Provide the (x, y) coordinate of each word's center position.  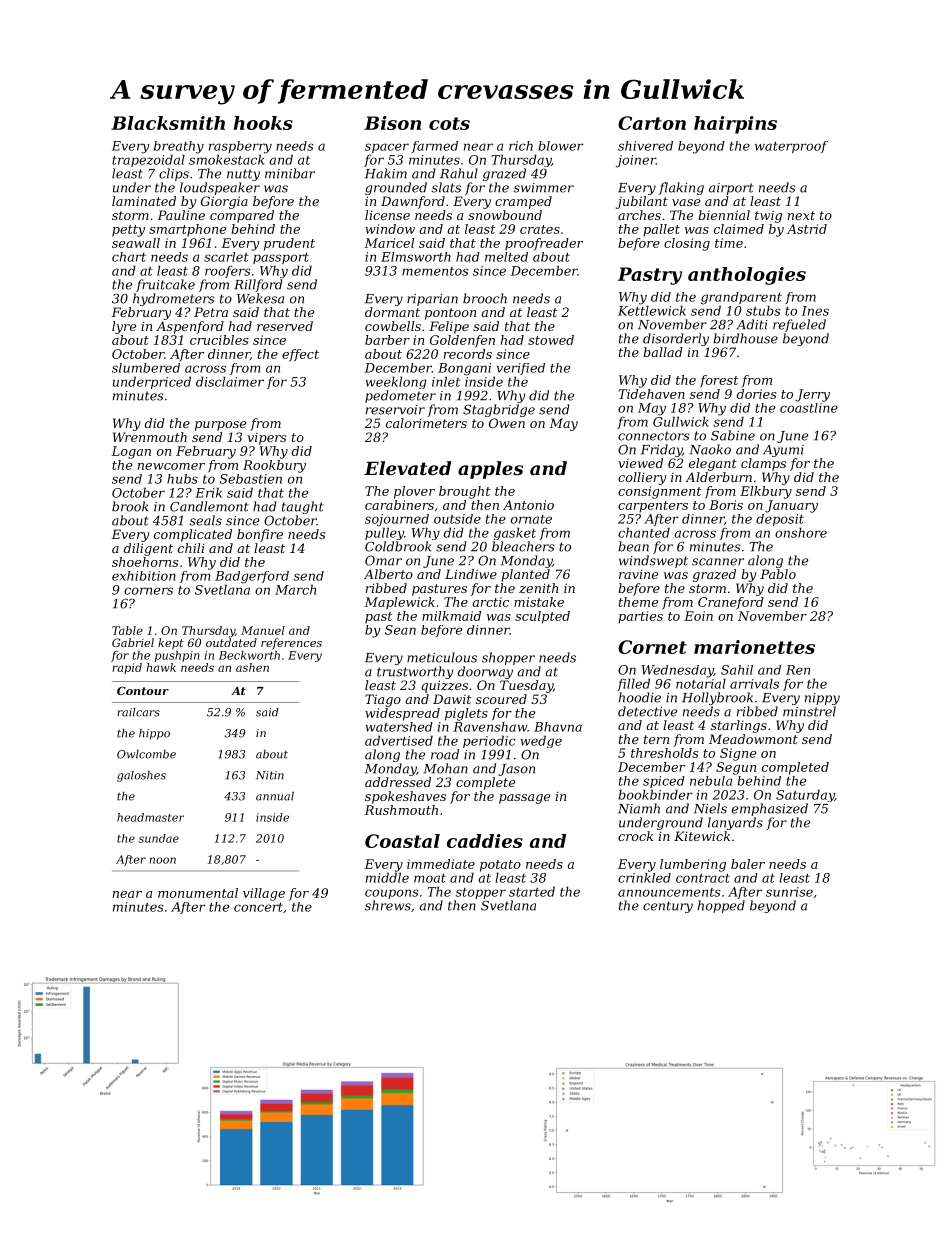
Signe (738, 754)
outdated (231, 642)
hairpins (735, 125)
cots (449, 123)
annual (275, 796)
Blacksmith (168, 123)
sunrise (789, 892)
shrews (388, 905)
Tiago (383, 700)
